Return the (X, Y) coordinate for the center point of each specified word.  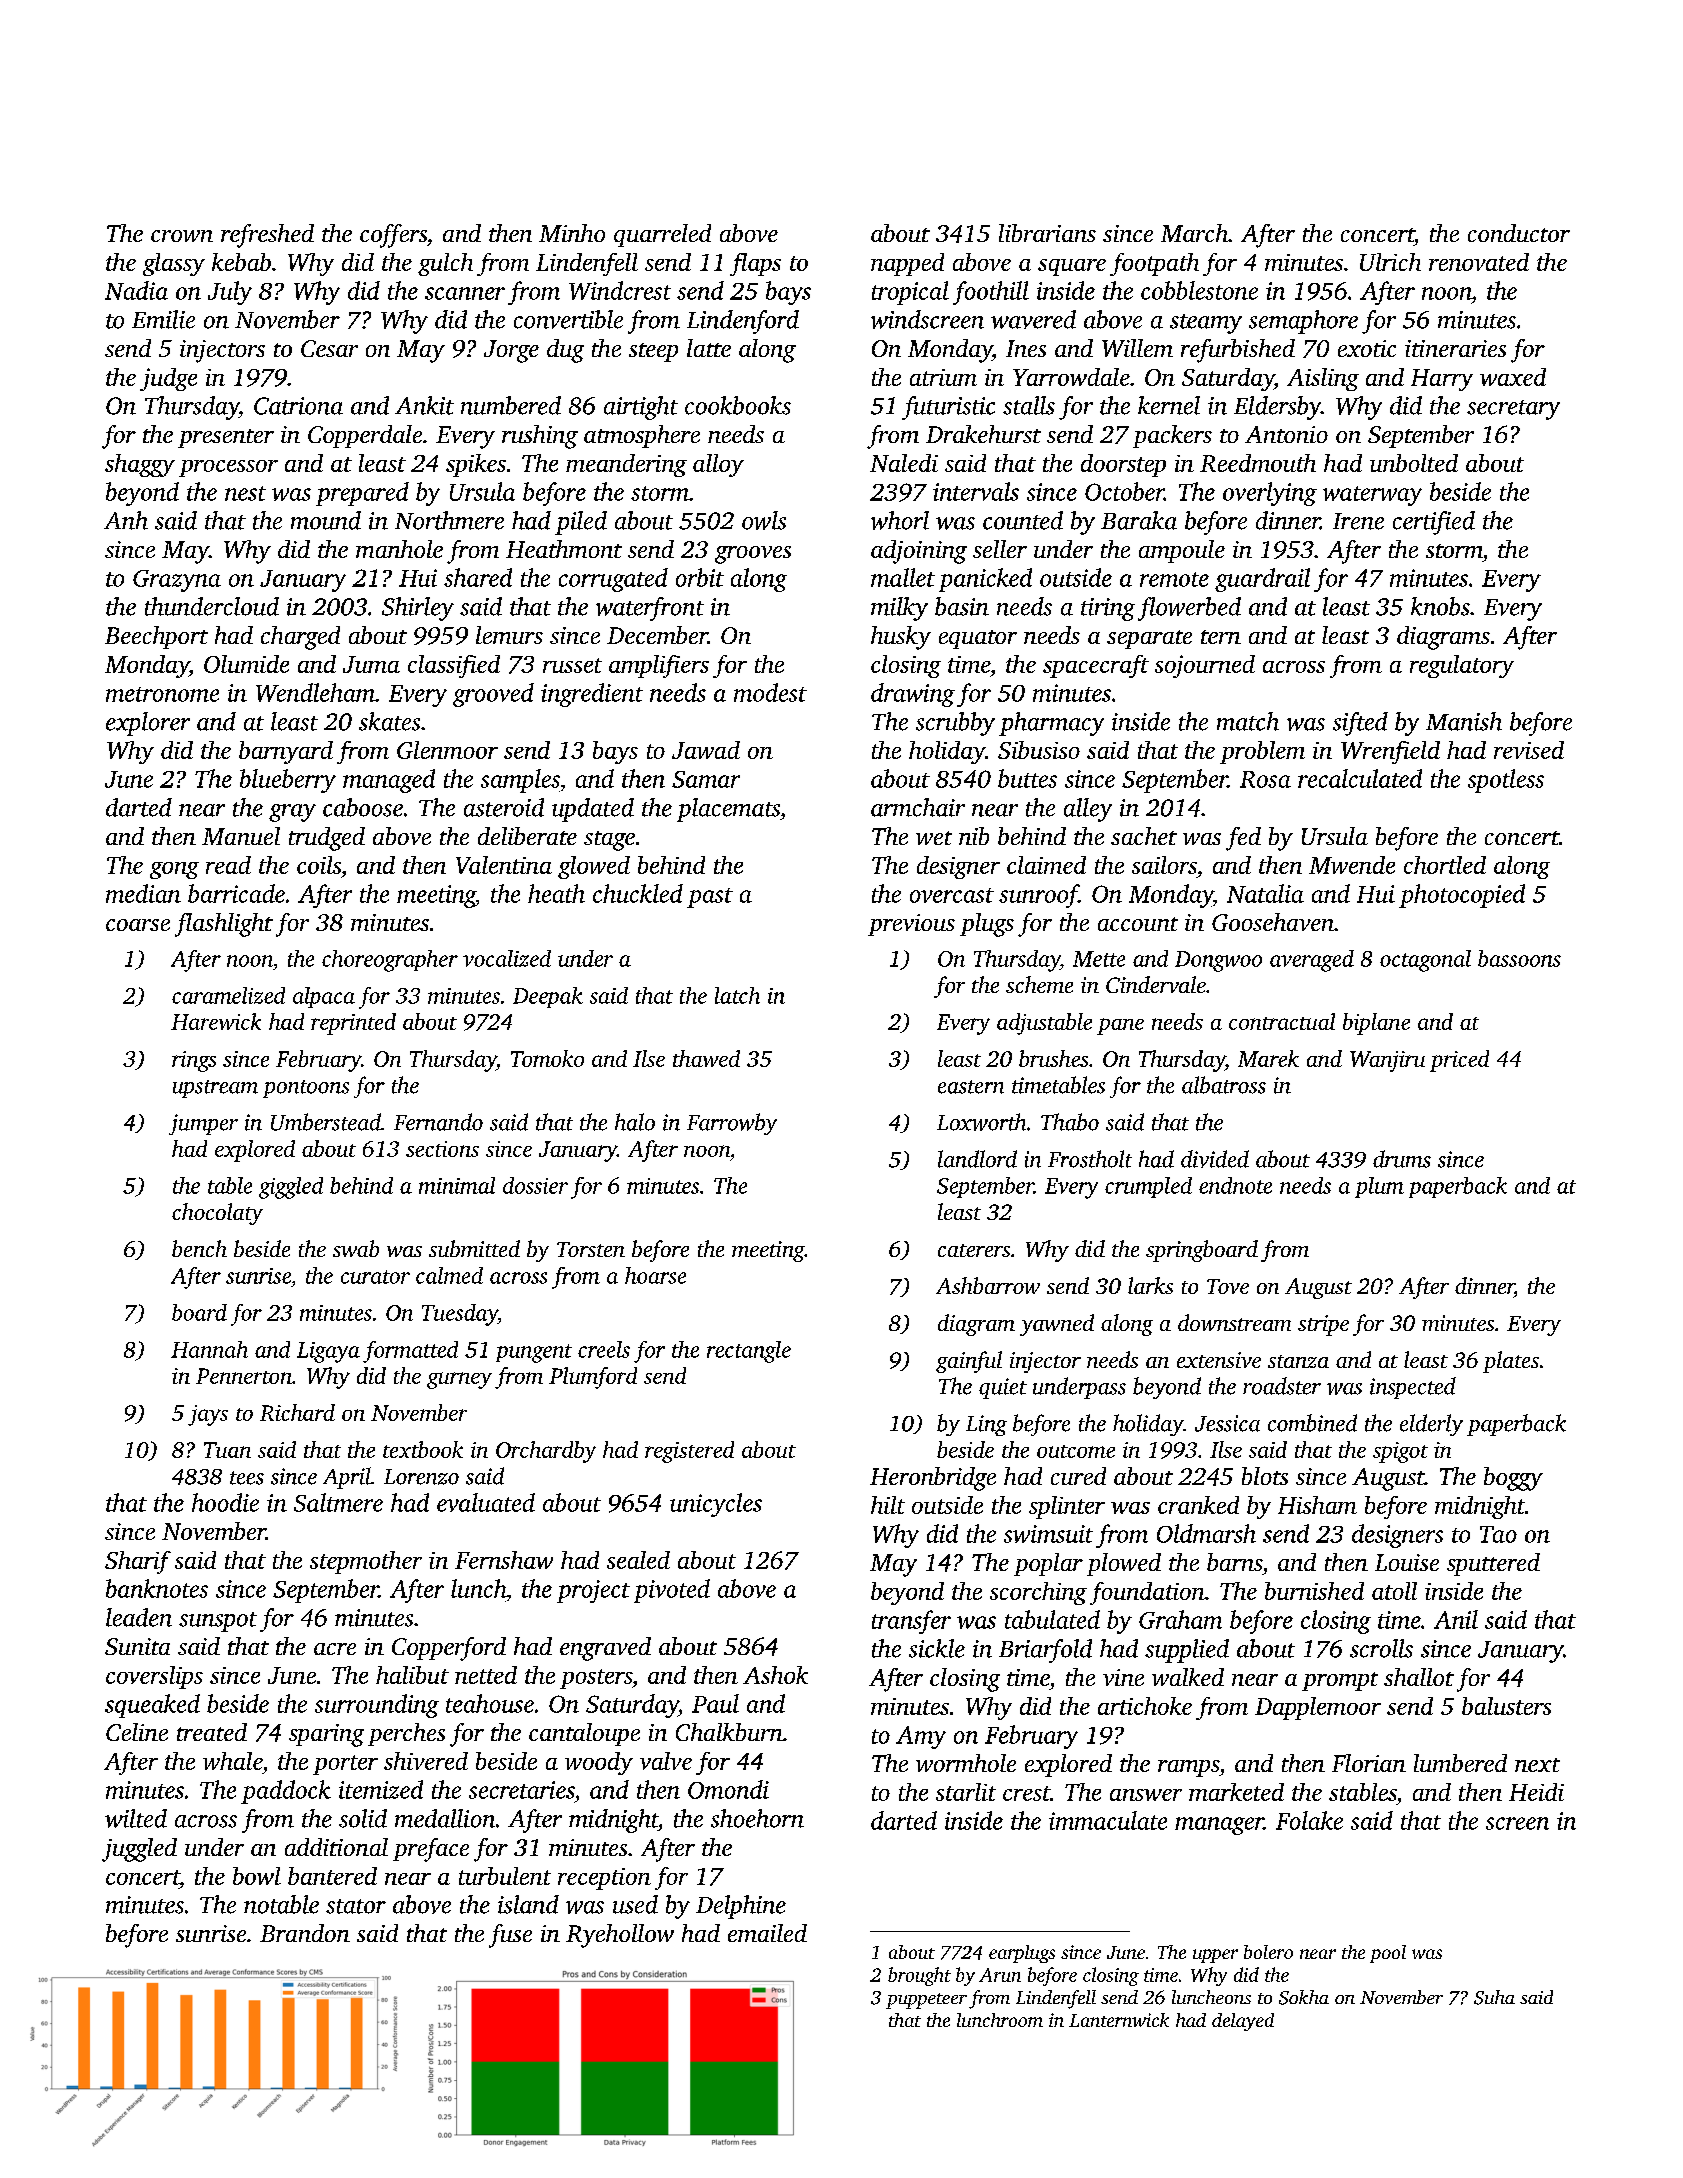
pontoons (306, 1089)
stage (609, 841)
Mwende (1352, 865)
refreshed (267, 236)
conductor (1519, 233)
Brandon (305, 1933)
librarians (1047, 233)
